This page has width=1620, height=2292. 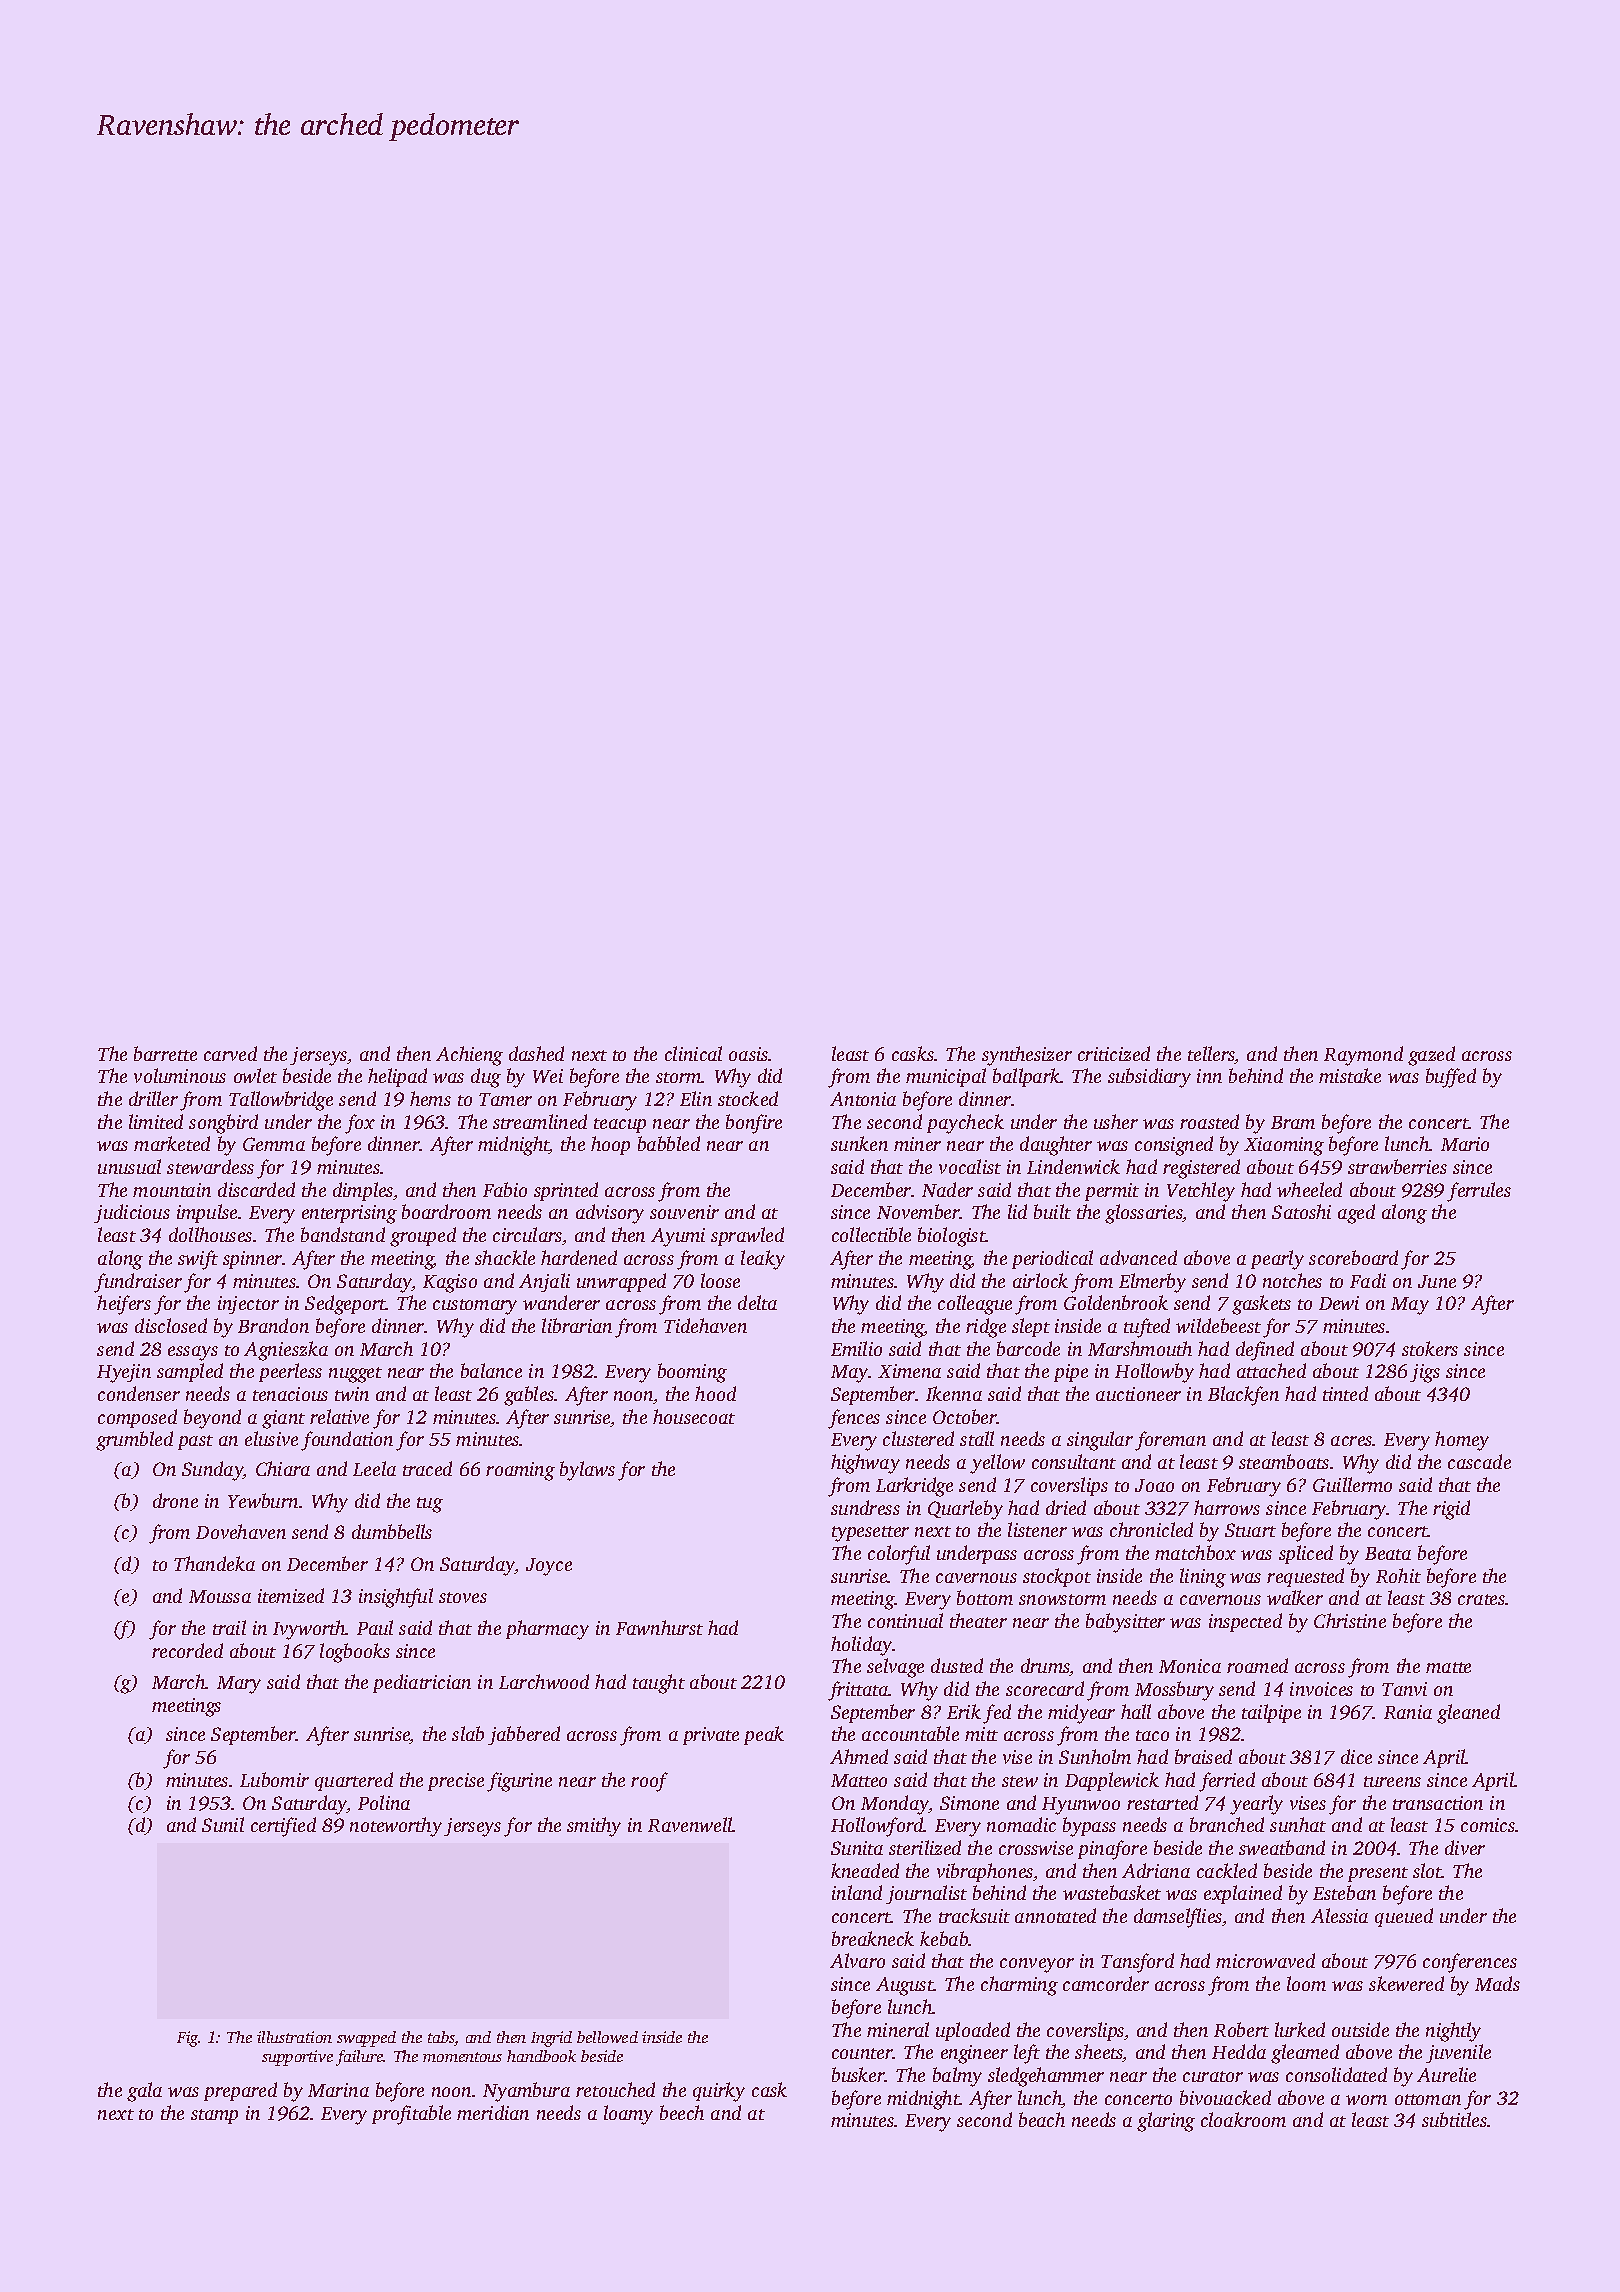 I want to click on gala, so click(x=144, y=2092).
